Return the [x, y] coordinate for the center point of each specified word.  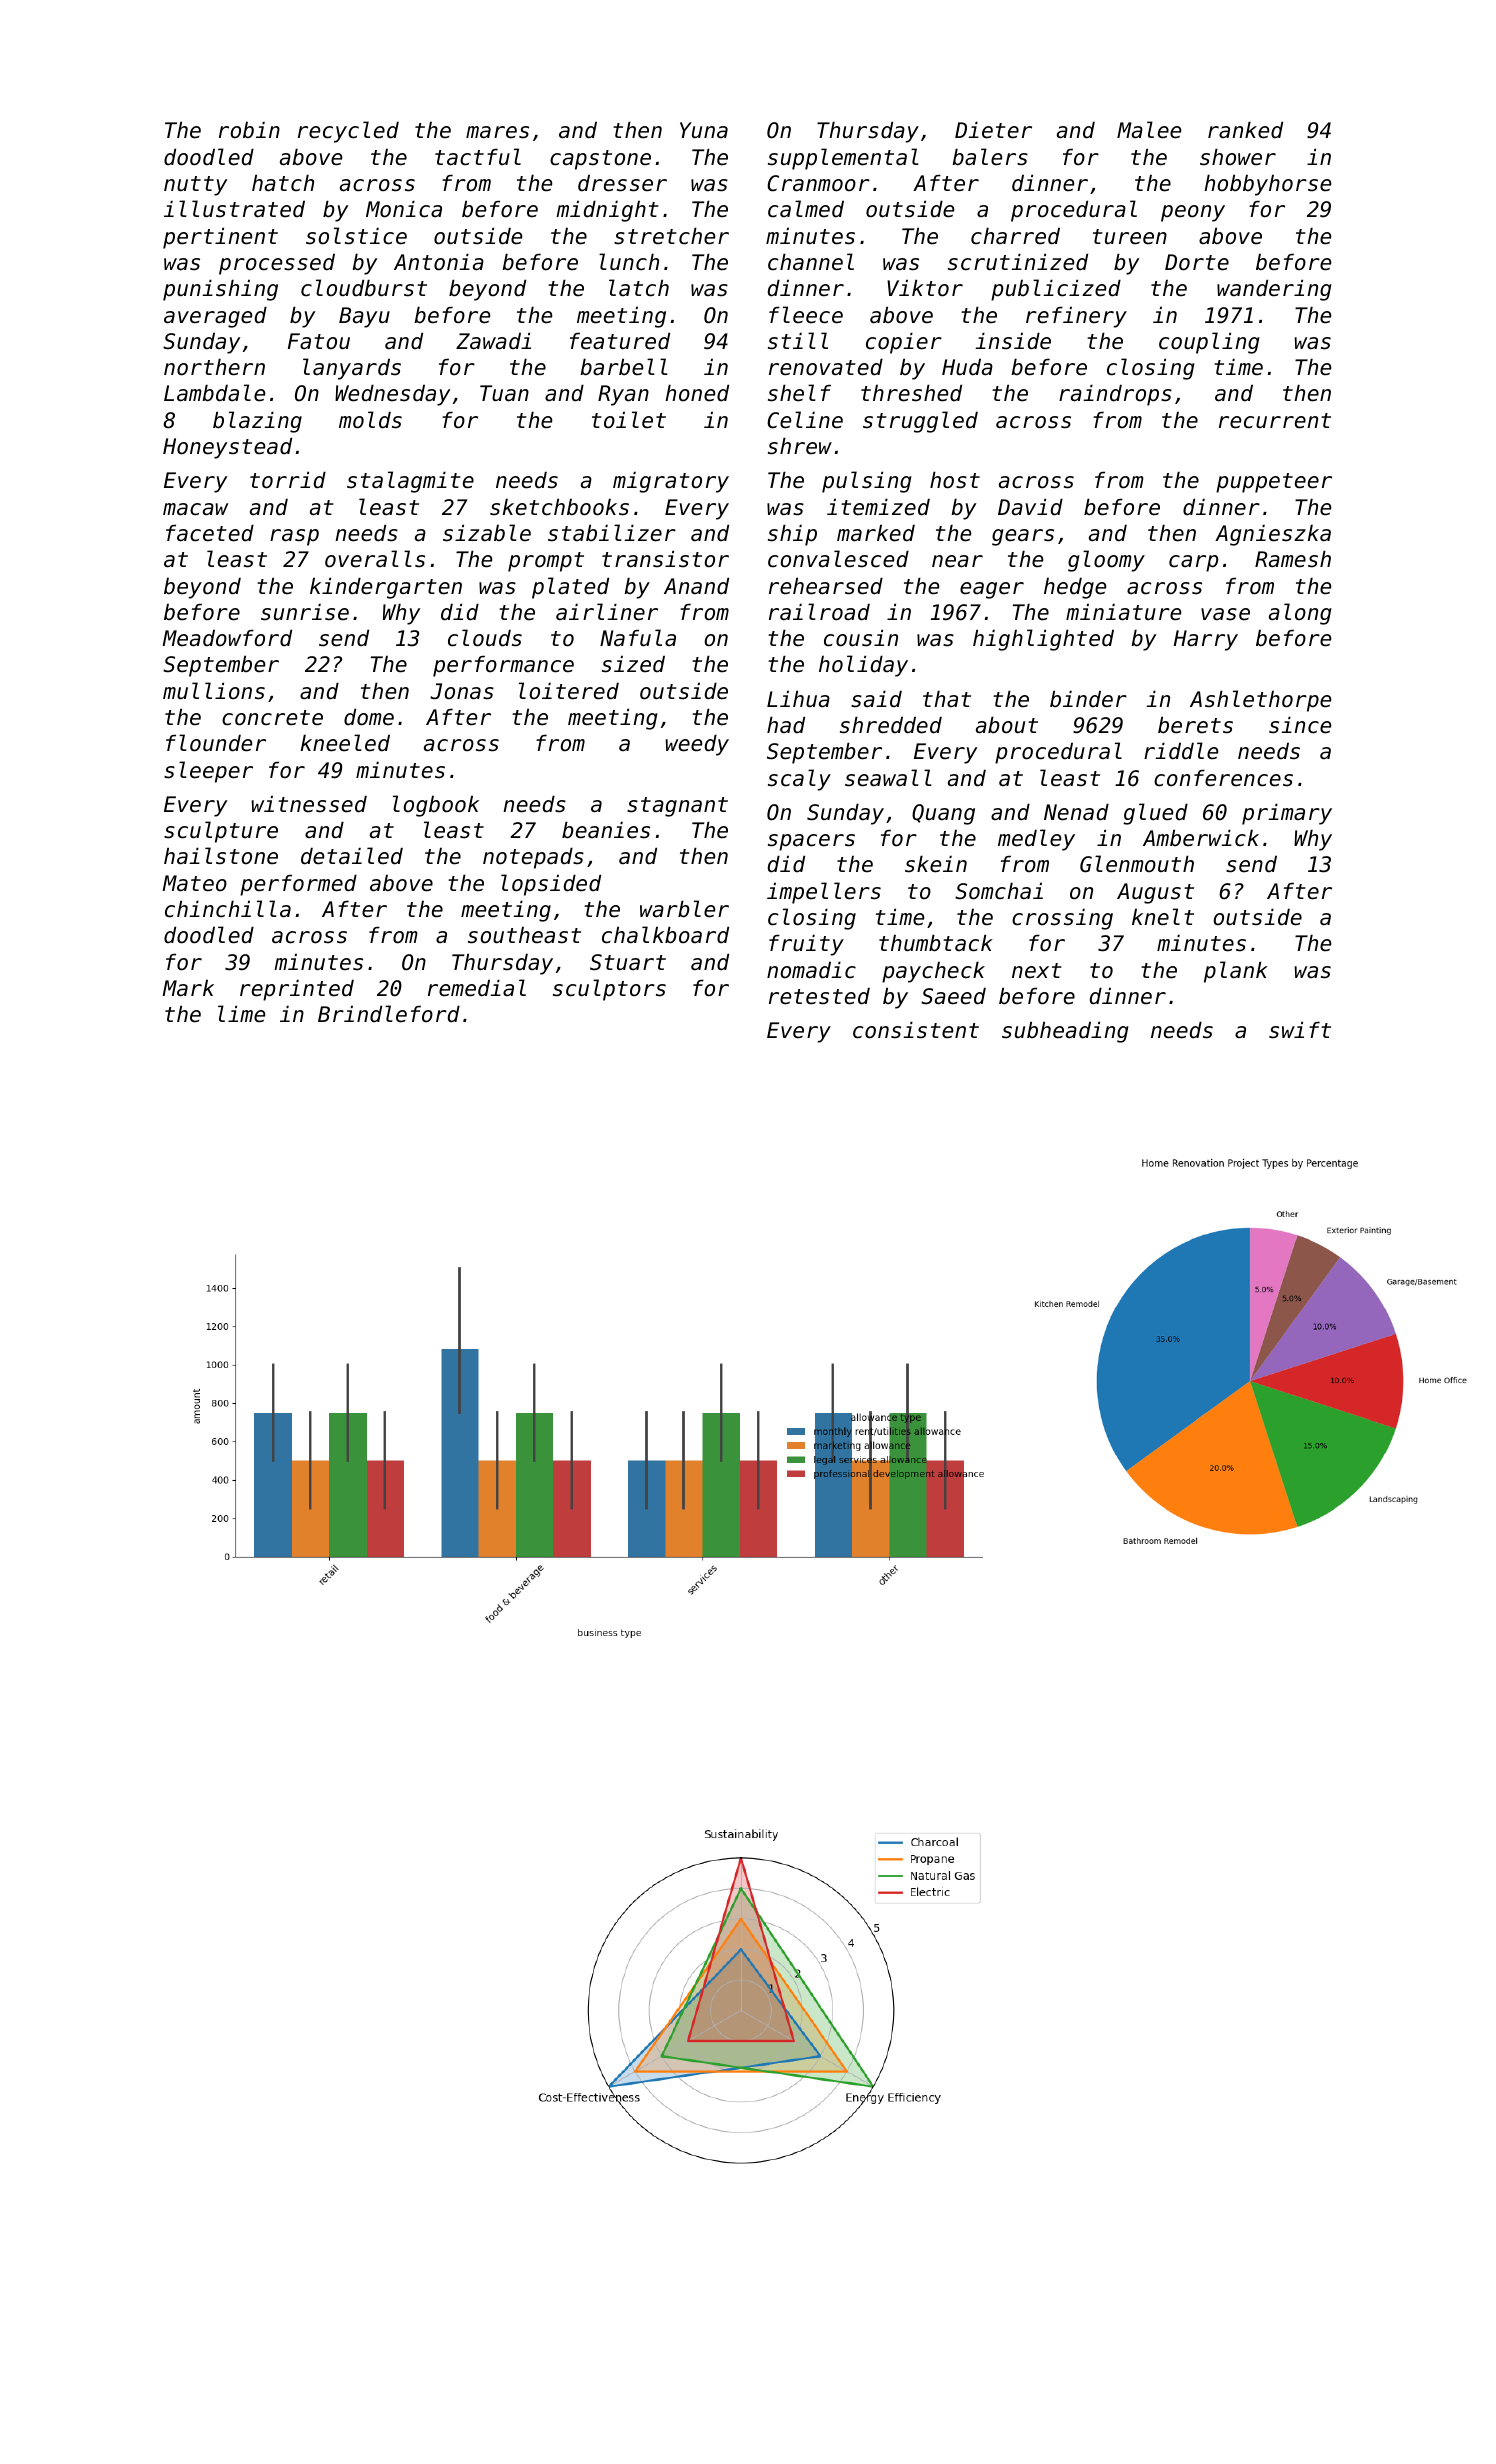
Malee [1149, 130]
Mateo [194, 883]
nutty [195, 186]
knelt [1163, 917]
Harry [1206, 640]
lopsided [551, 885]
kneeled [345, 743]
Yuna [704, 130]
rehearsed [826, 586]
